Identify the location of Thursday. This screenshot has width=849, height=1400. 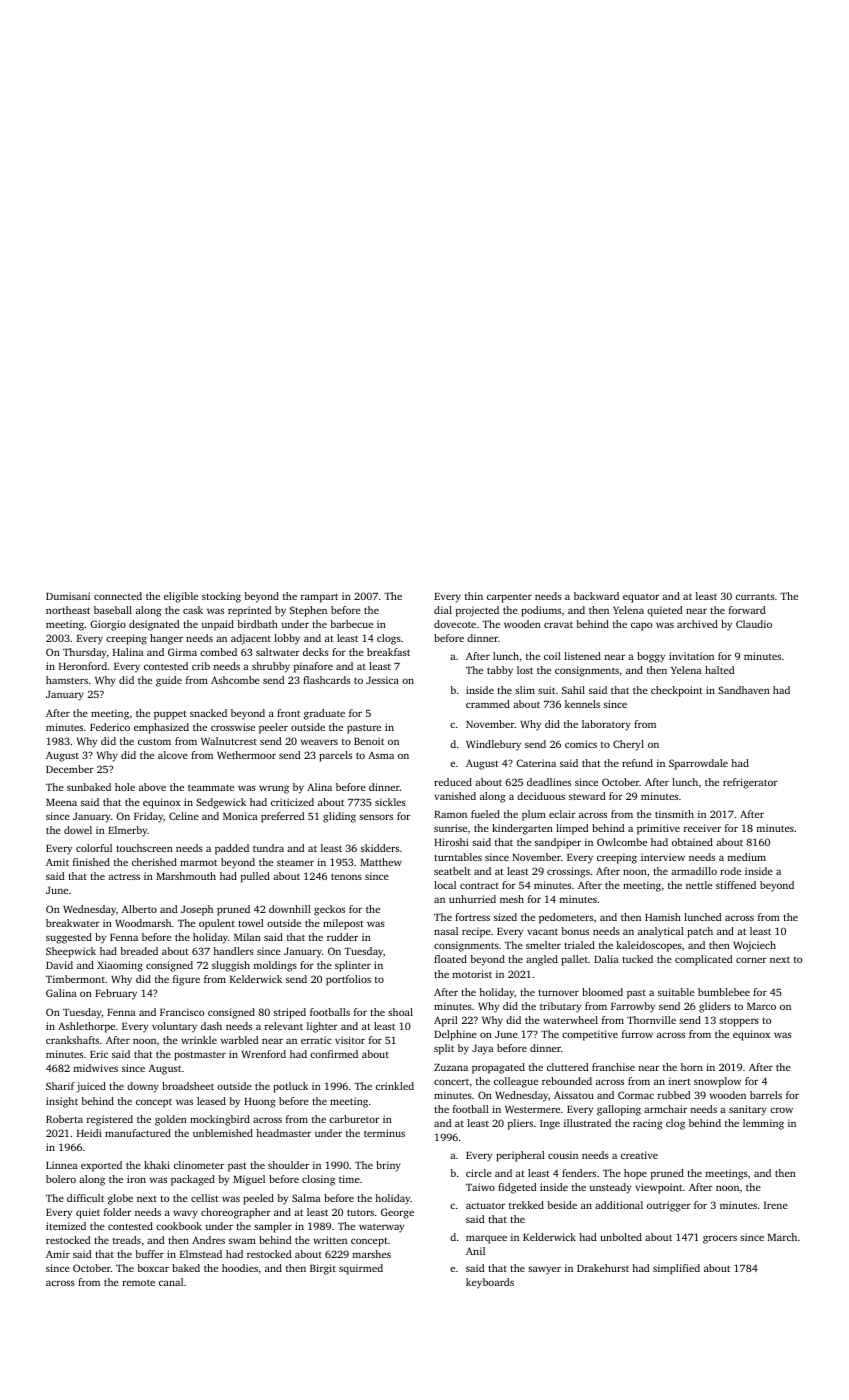
(85, 653).
